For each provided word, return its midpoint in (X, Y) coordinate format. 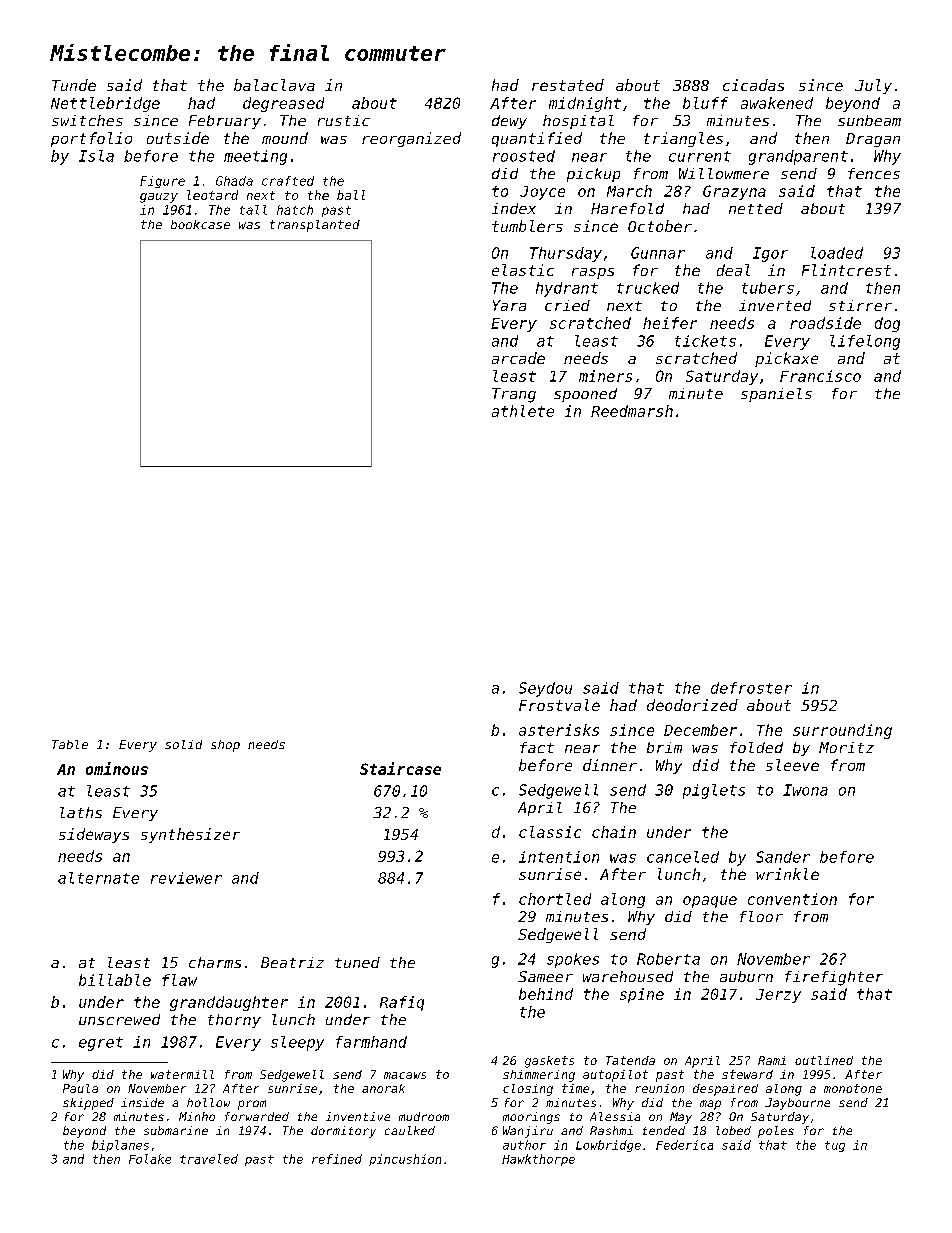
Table (70, 744)
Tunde (74, 85)
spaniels (776, 395)
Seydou (545, 689)
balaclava (274, 85)
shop (225, 746)
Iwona (805, 790)
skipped (88, 1104)
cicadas (753, 85)
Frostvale (559, 705)
